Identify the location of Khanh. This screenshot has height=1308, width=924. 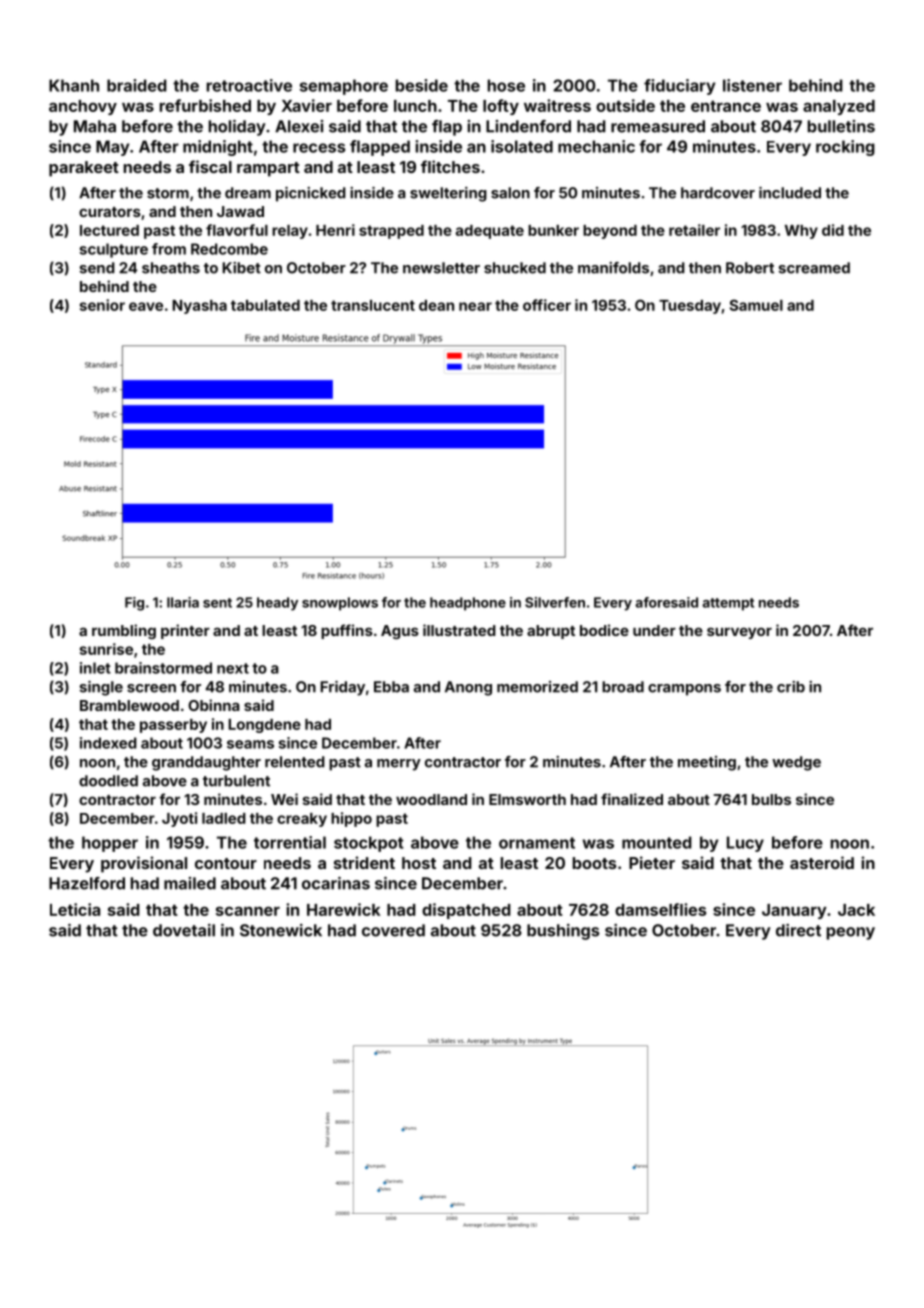
(74, 85).
